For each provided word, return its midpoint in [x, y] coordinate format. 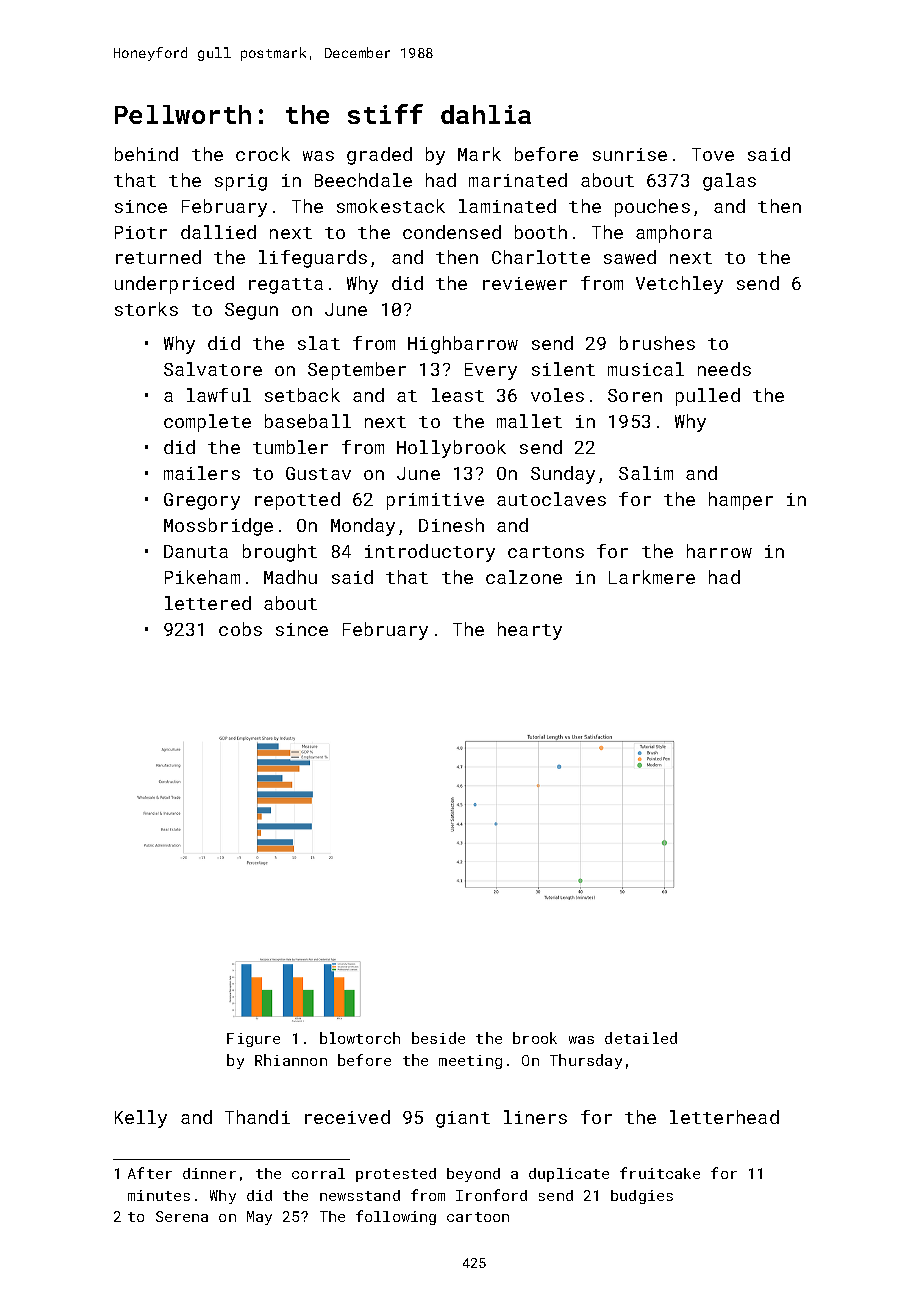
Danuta [196, 551]
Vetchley [679, 285]
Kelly [141, 1119]
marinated [518, 180]
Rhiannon [291, 1060]
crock [263, 154]
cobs [240, 629]
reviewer [525, 283]
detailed [641, 1038]
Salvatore [213, 369]
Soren [635, 395]
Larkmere [652, 577]
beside [438, 1038]
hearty [530, 631]
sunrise [630, 154]
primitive [435, 501]
